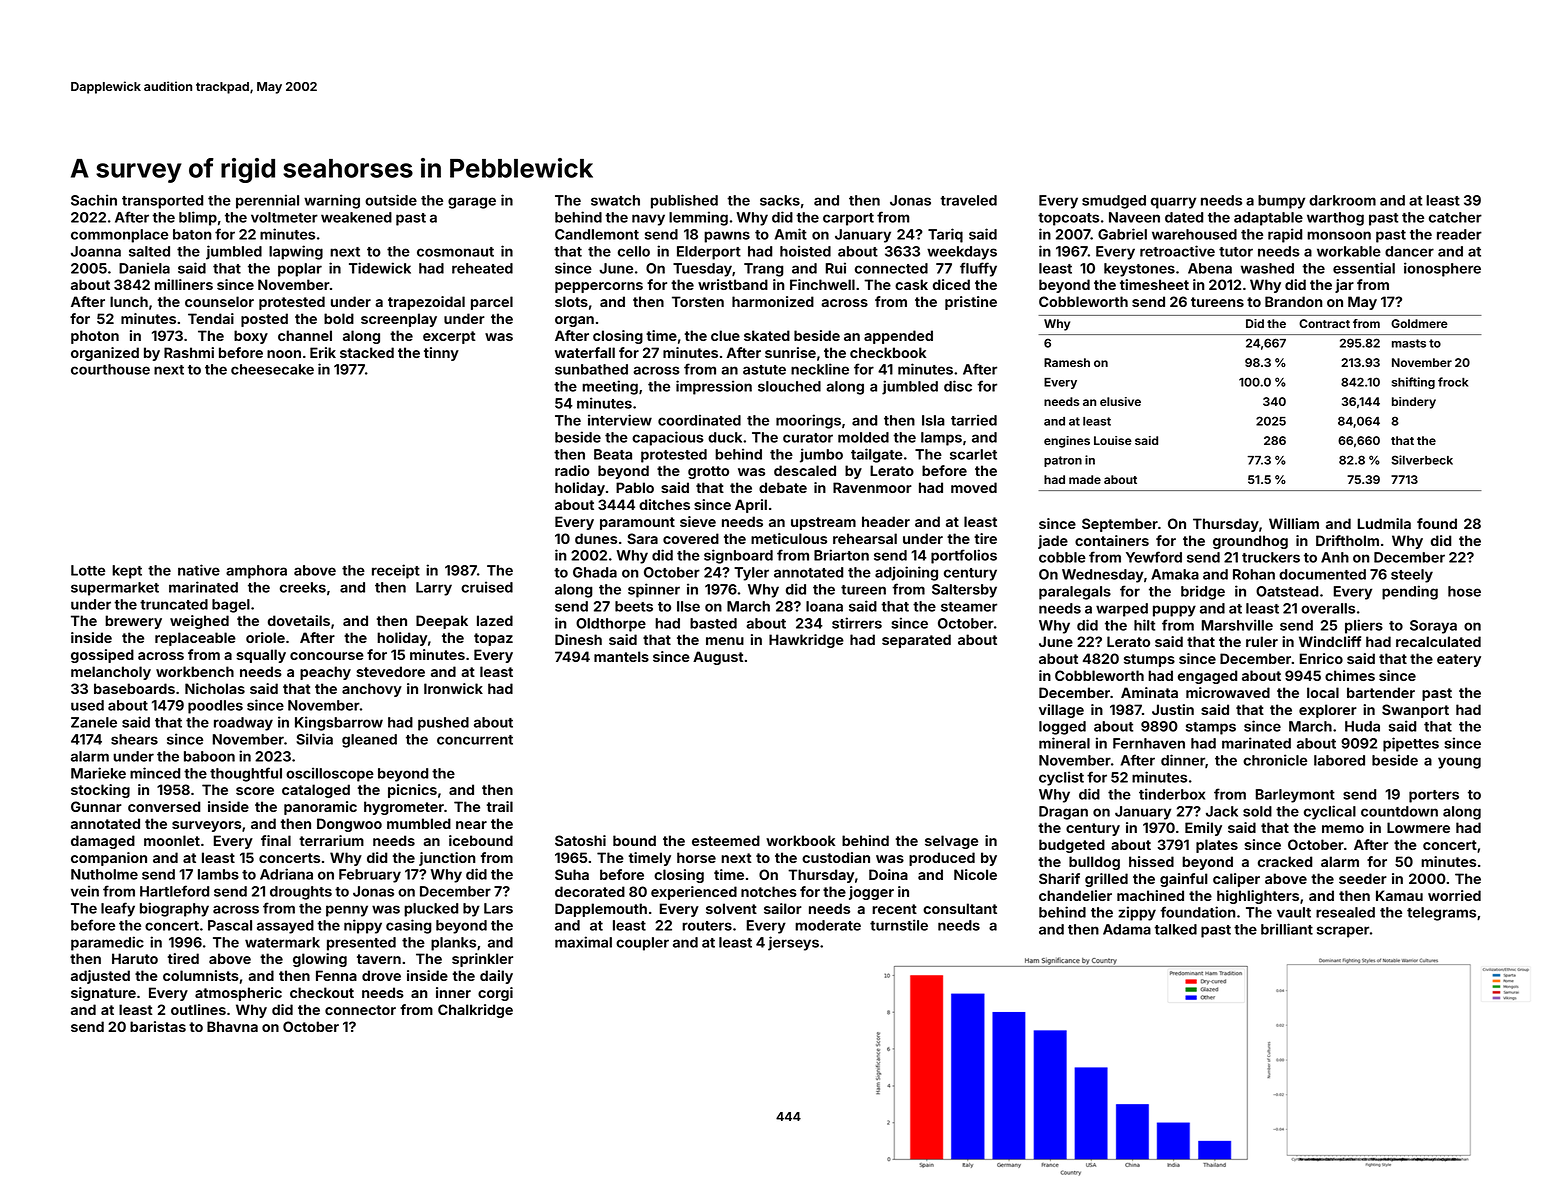 Image resolution: width=1552 pixels, height=1199 pixels. What do you see at coordinates (104, 874) in the page?
I see `Nutholme` at bounding box center [104, 874].
